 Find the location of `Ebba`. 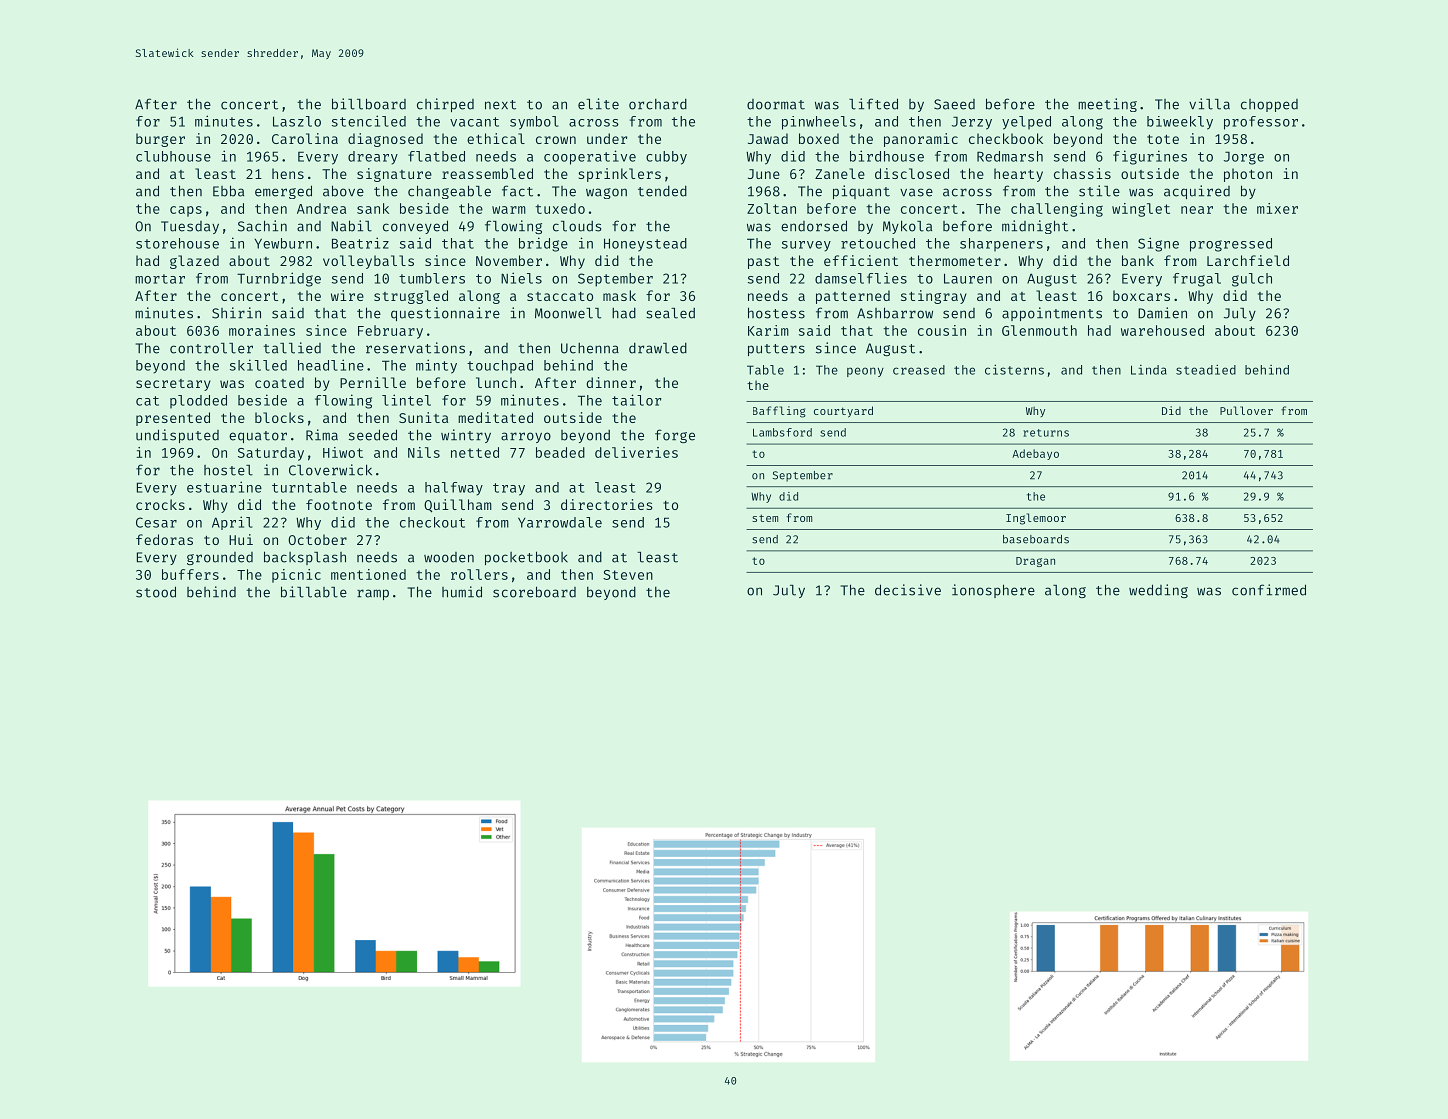

Ebba is located at coordinates (228, 191).
